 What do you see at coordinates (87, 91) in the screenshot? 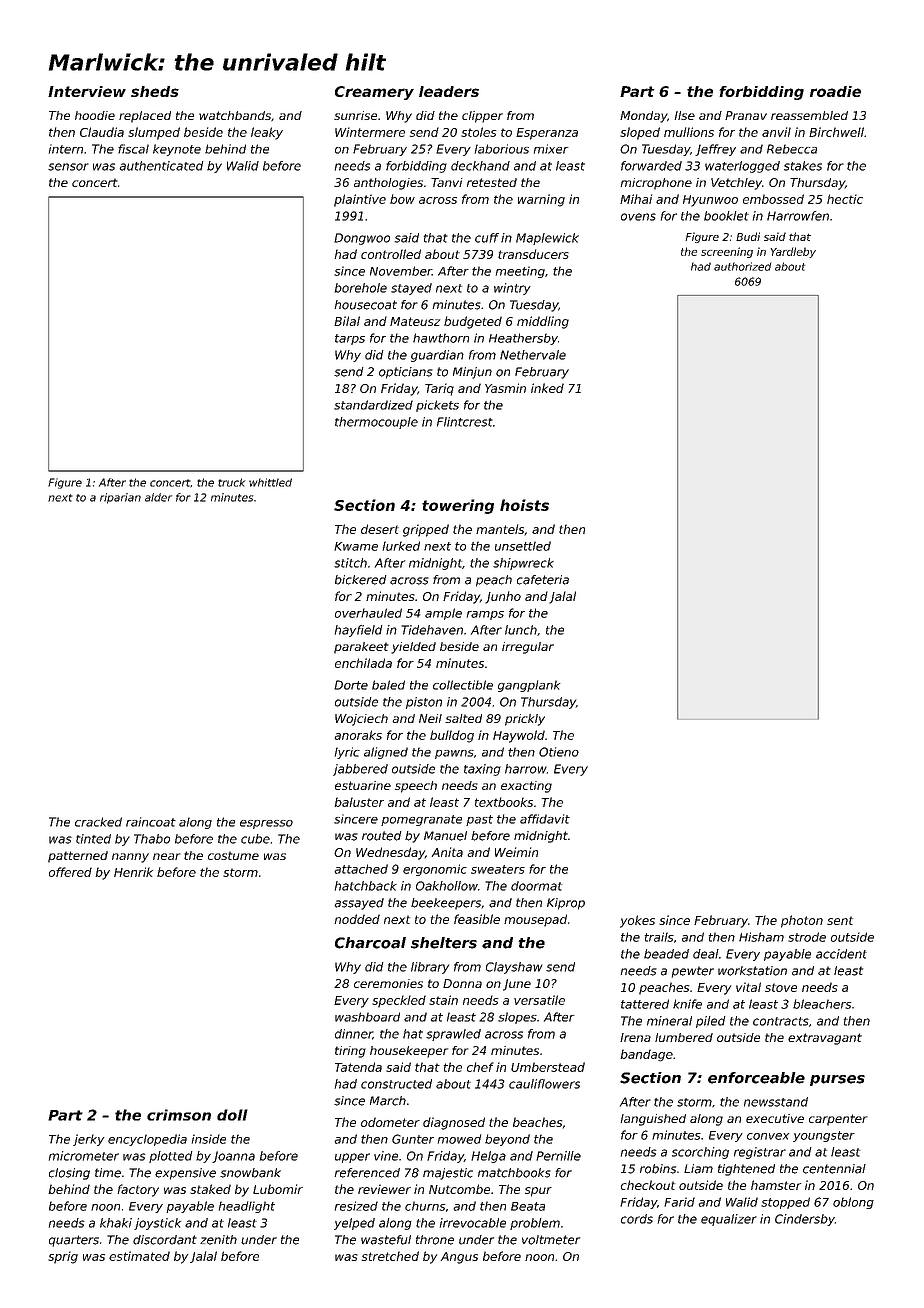
I see `Interview` at bounding box center [87, 91].
